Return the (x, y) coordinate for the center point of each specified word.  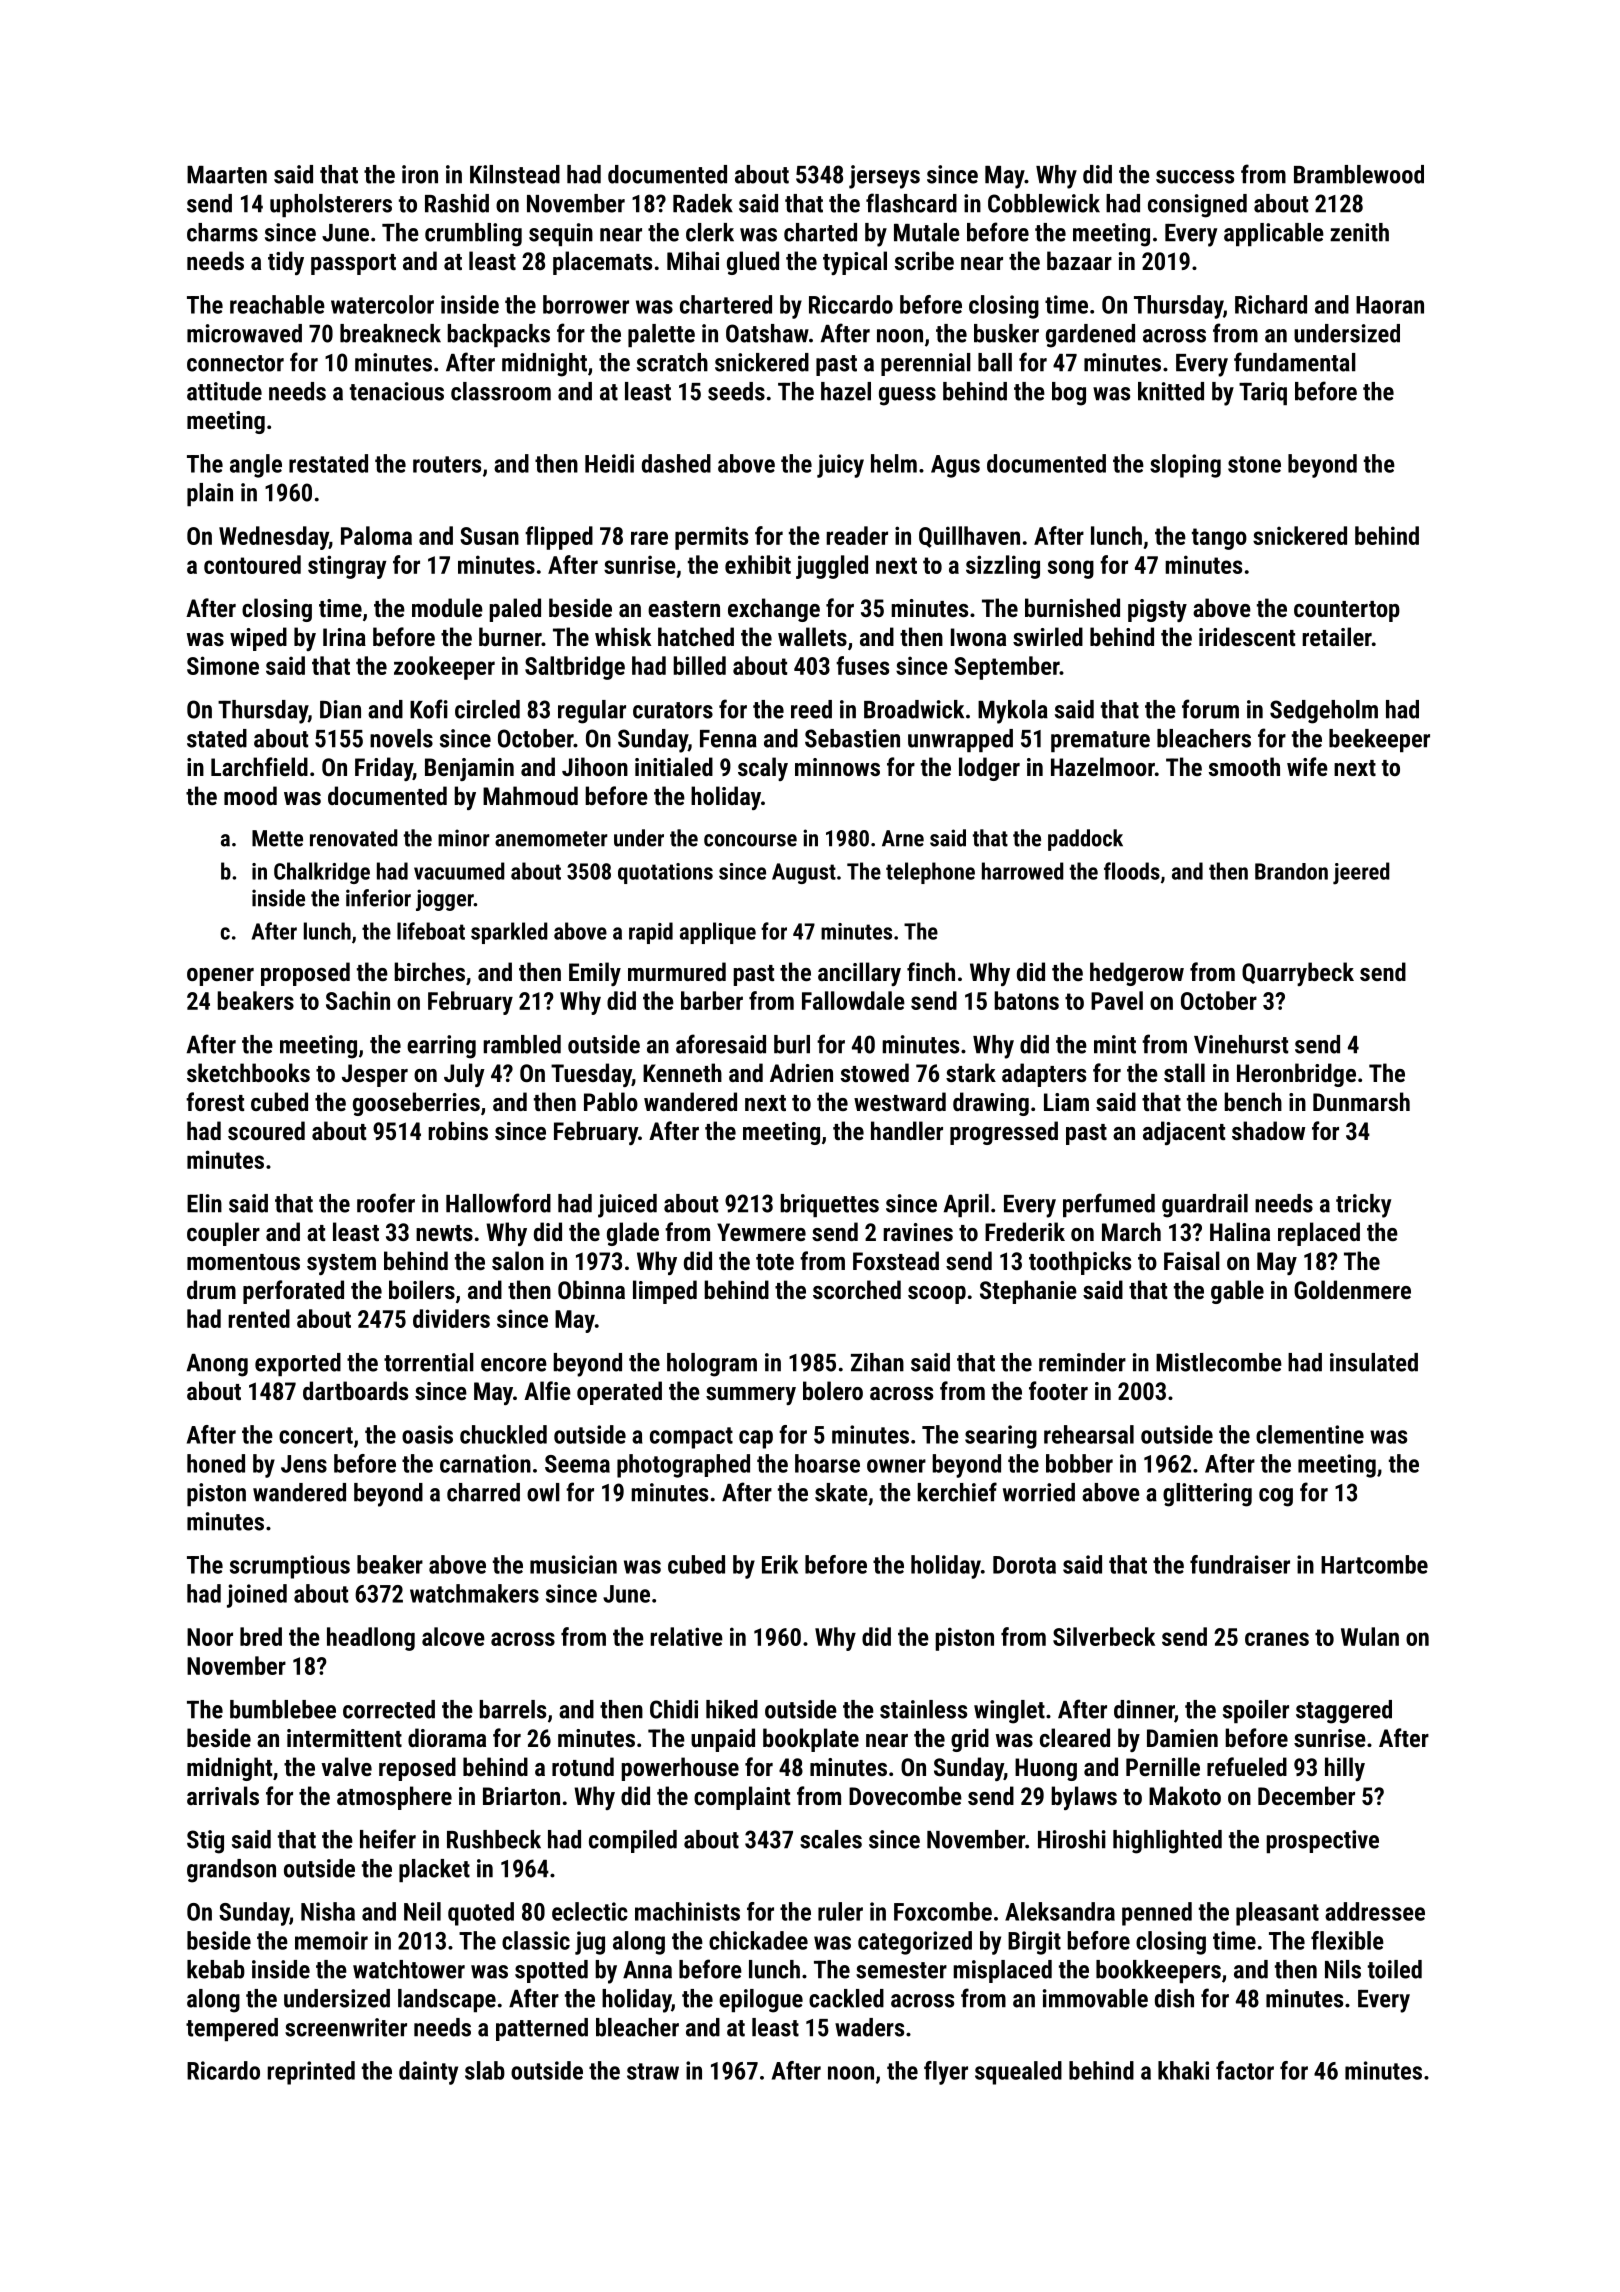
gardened (1090, 336)
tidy (286, 263)
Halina (1240, 1231)
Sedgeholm (1324, 712)
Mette (277, 838)
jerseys (884, 177)
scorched (857, 1289)
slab (485, 2070)
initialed (674, 766)
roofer (386, 1203)
